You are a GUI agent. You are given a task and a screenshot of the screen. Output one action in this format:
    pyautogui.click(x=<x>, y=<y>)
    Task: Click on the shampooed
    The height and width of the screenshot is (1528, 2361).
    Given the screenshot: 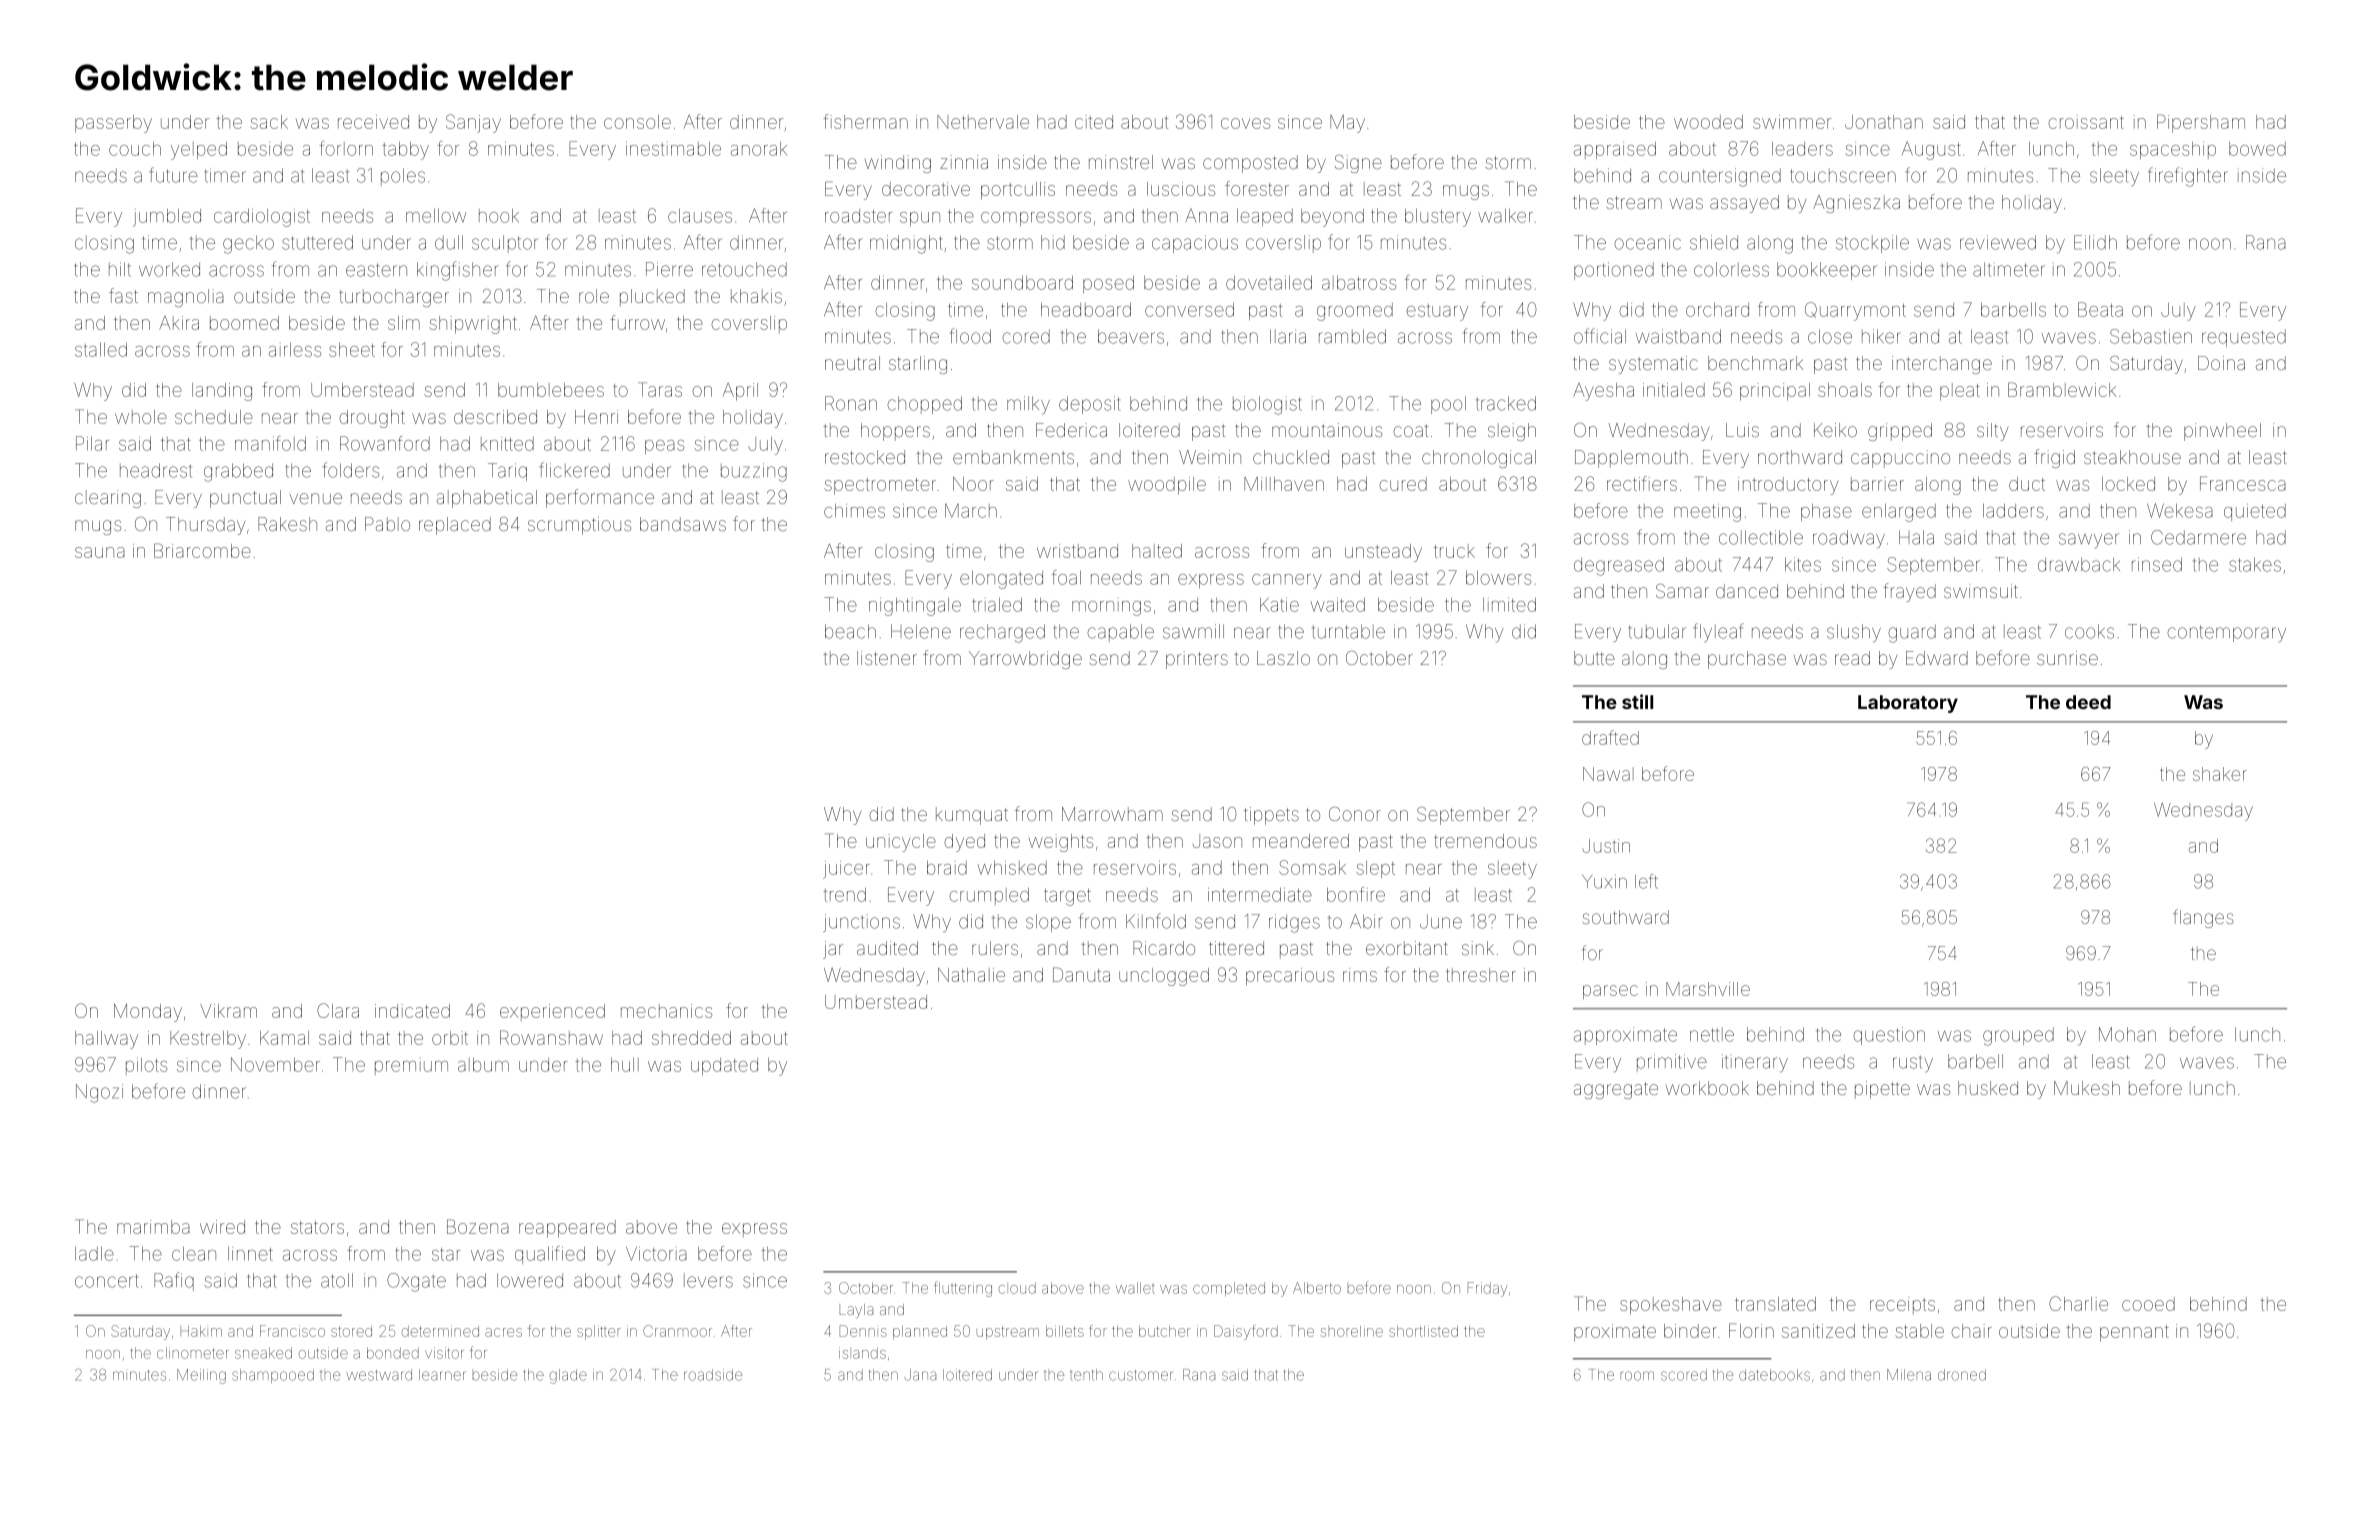 What is the action you would take?
    pyautogui.click(x=273, y=1376)
